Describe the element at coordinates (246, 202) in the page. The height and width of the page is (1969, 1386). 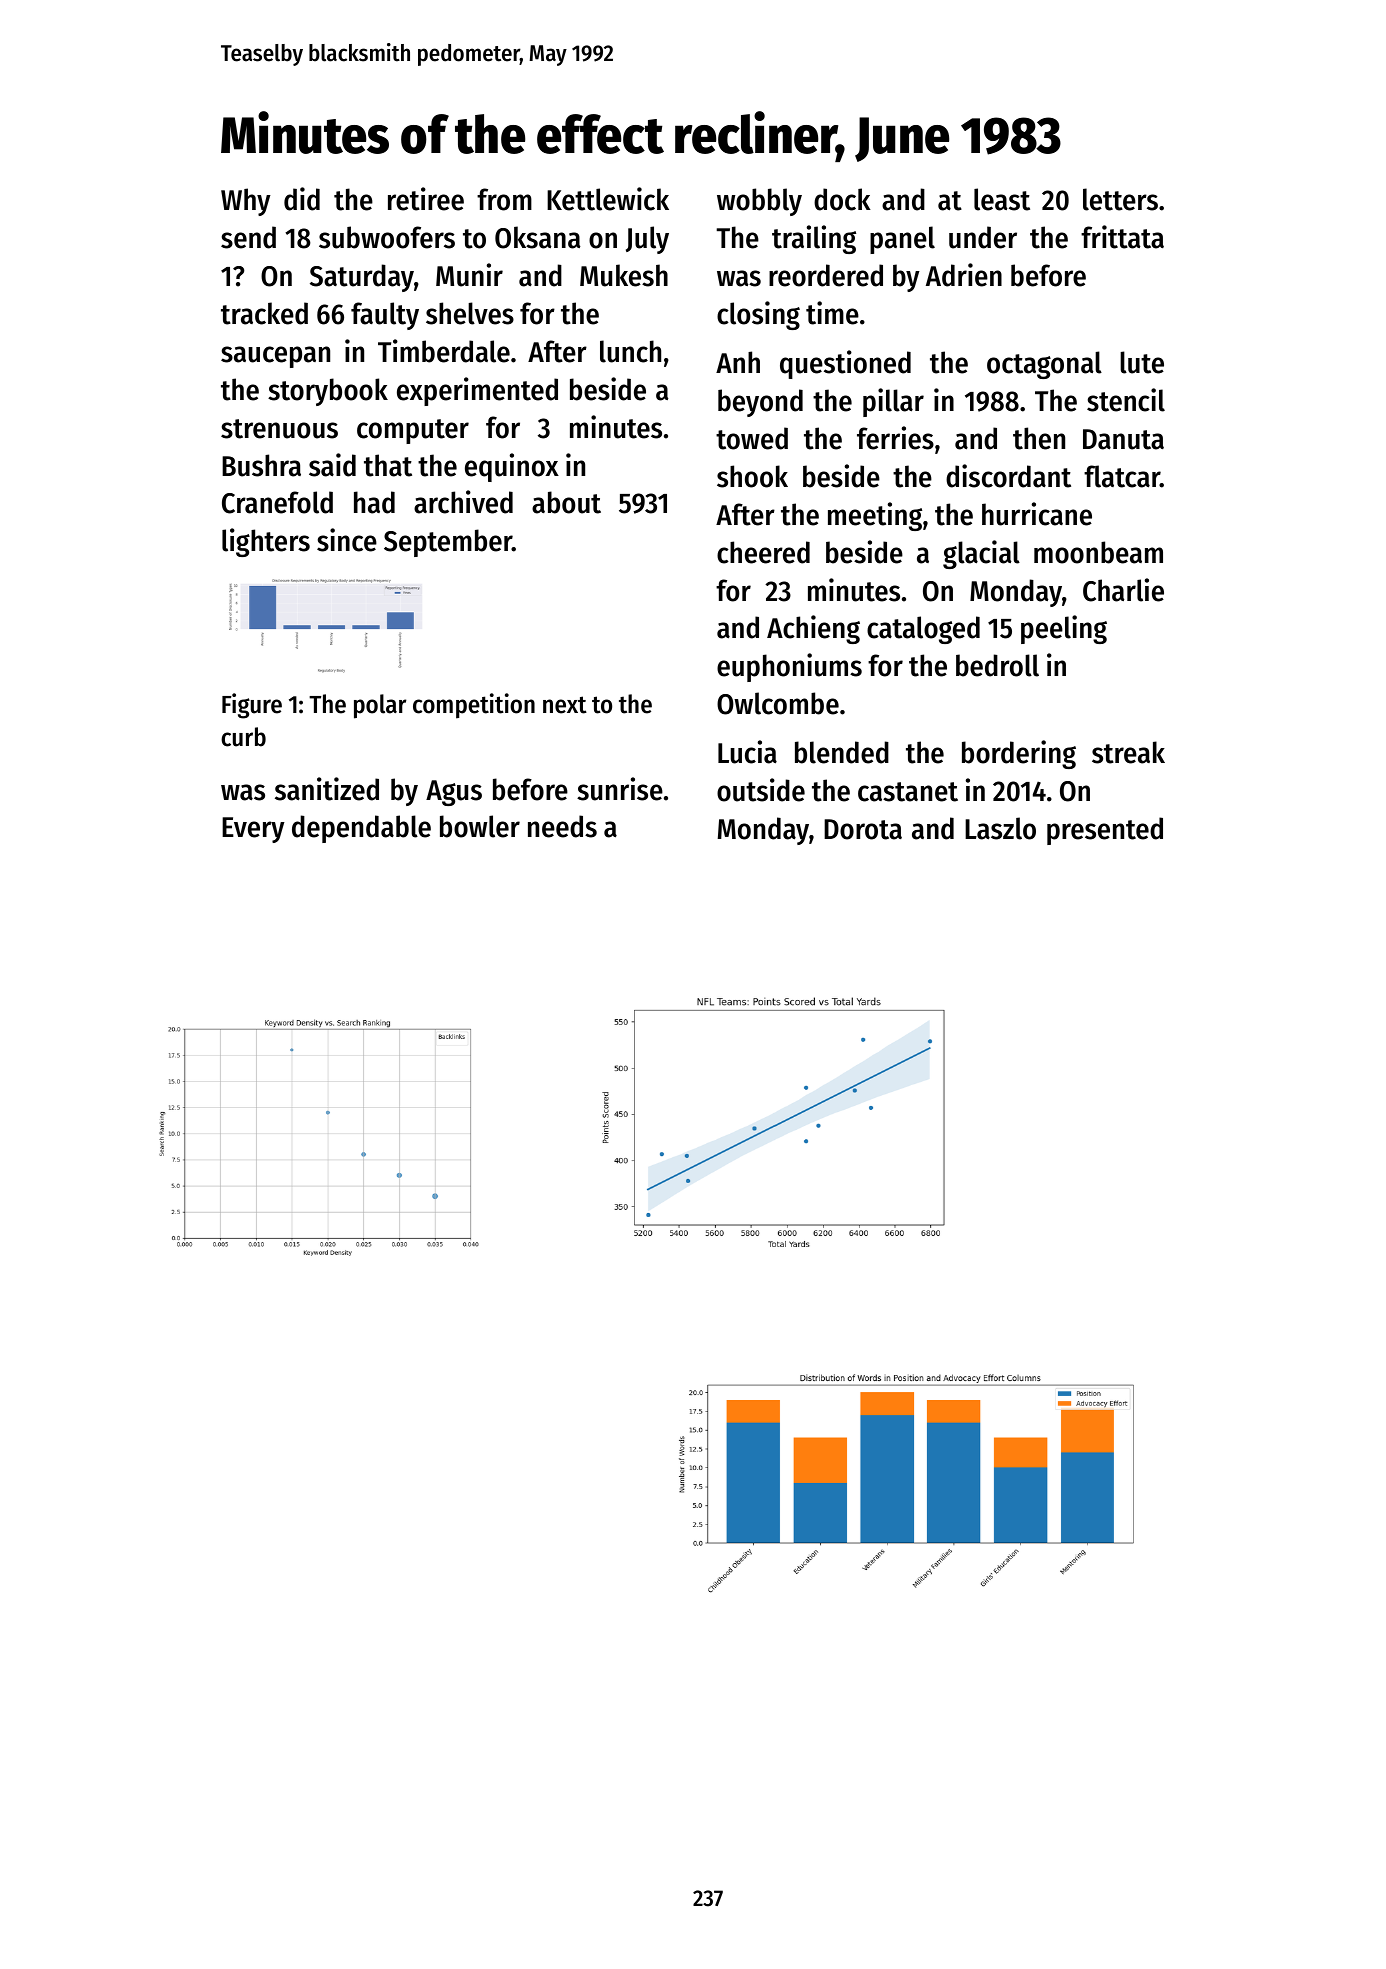
I see `Why` at that location.
